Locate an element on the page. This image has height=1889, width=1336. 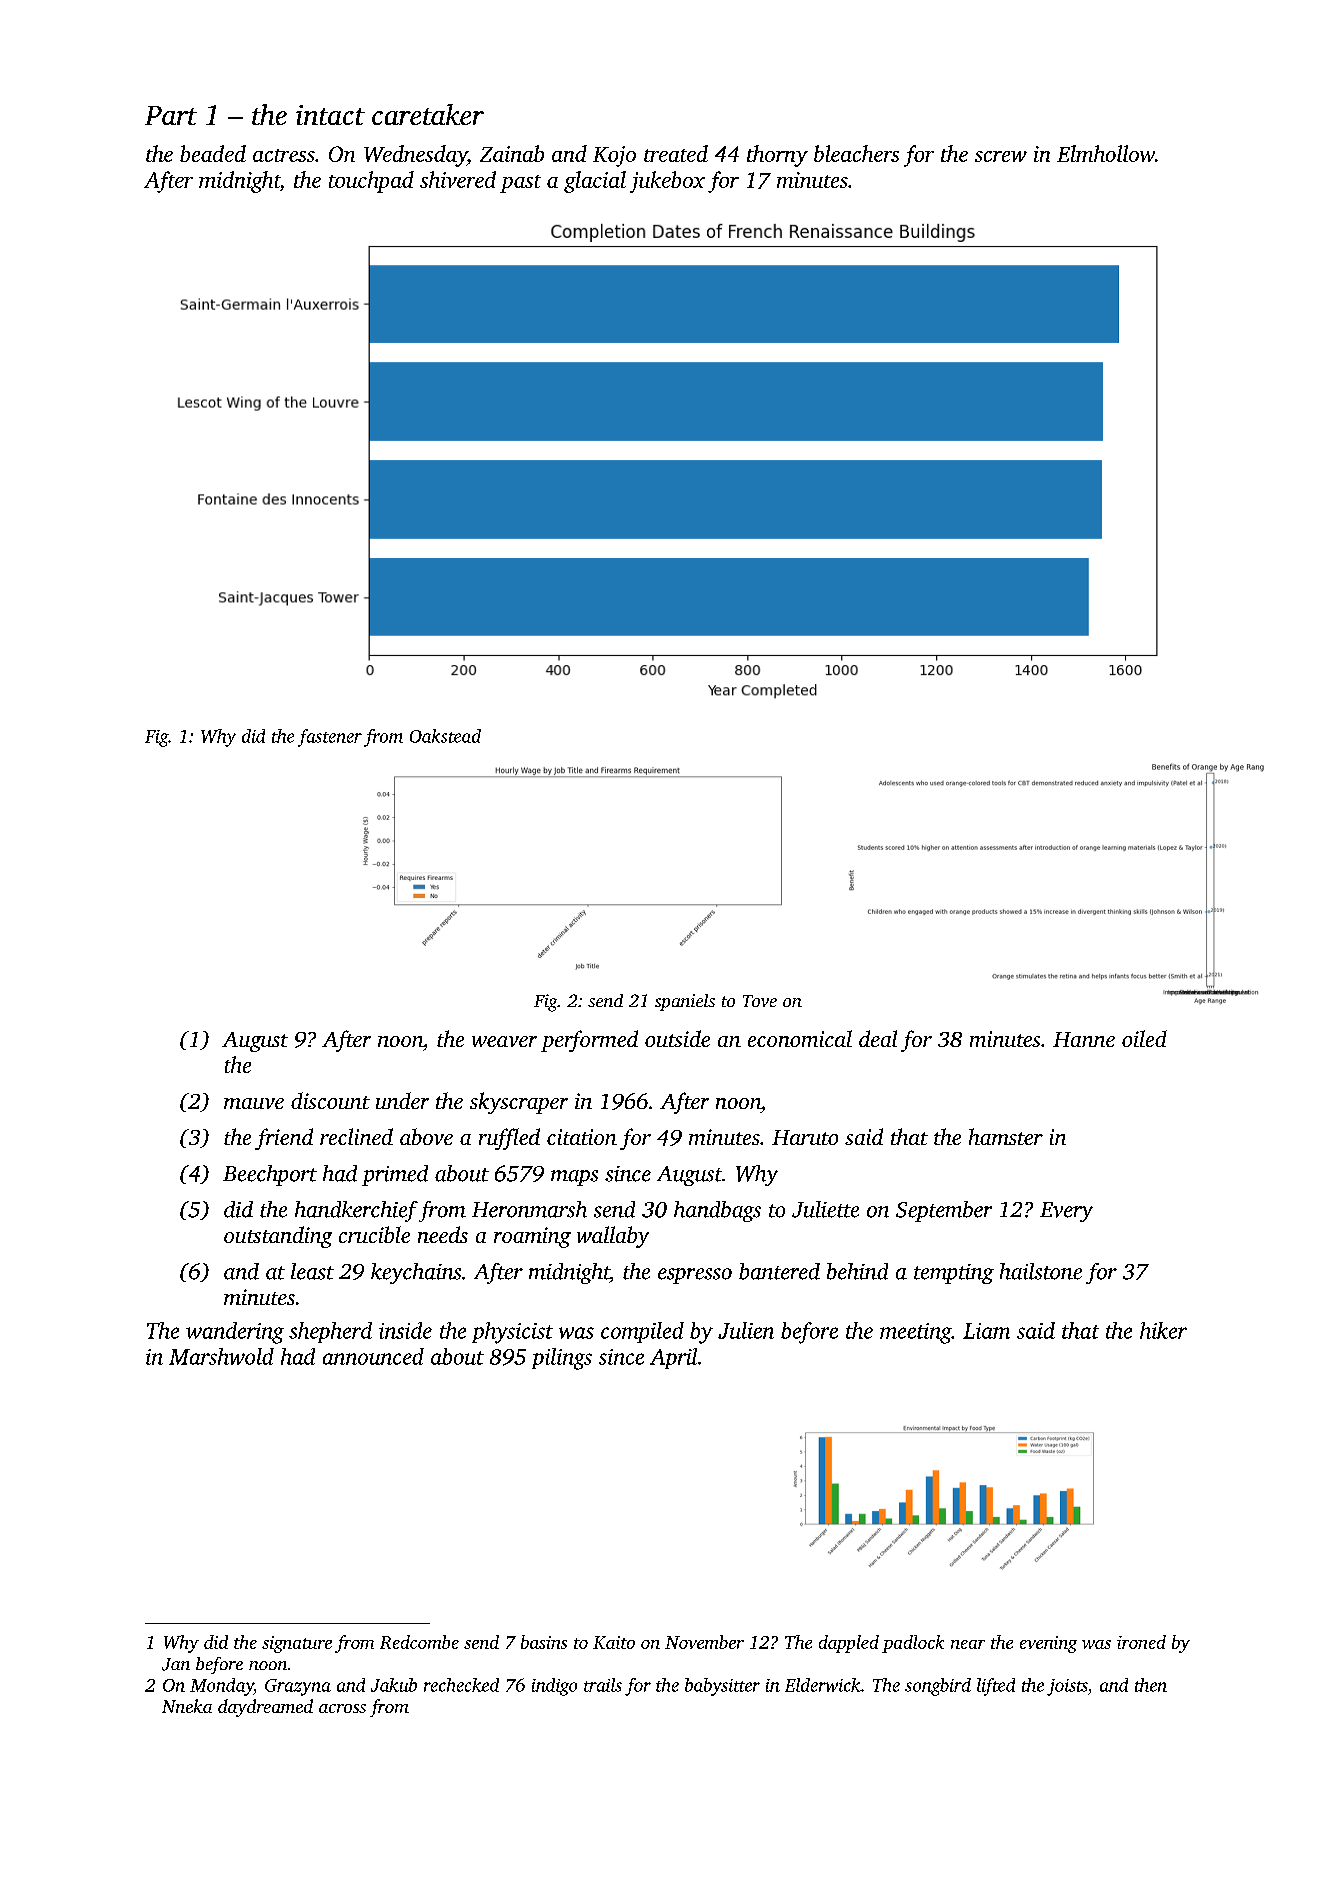
babysitter is located at coordinates (722, 1687).
